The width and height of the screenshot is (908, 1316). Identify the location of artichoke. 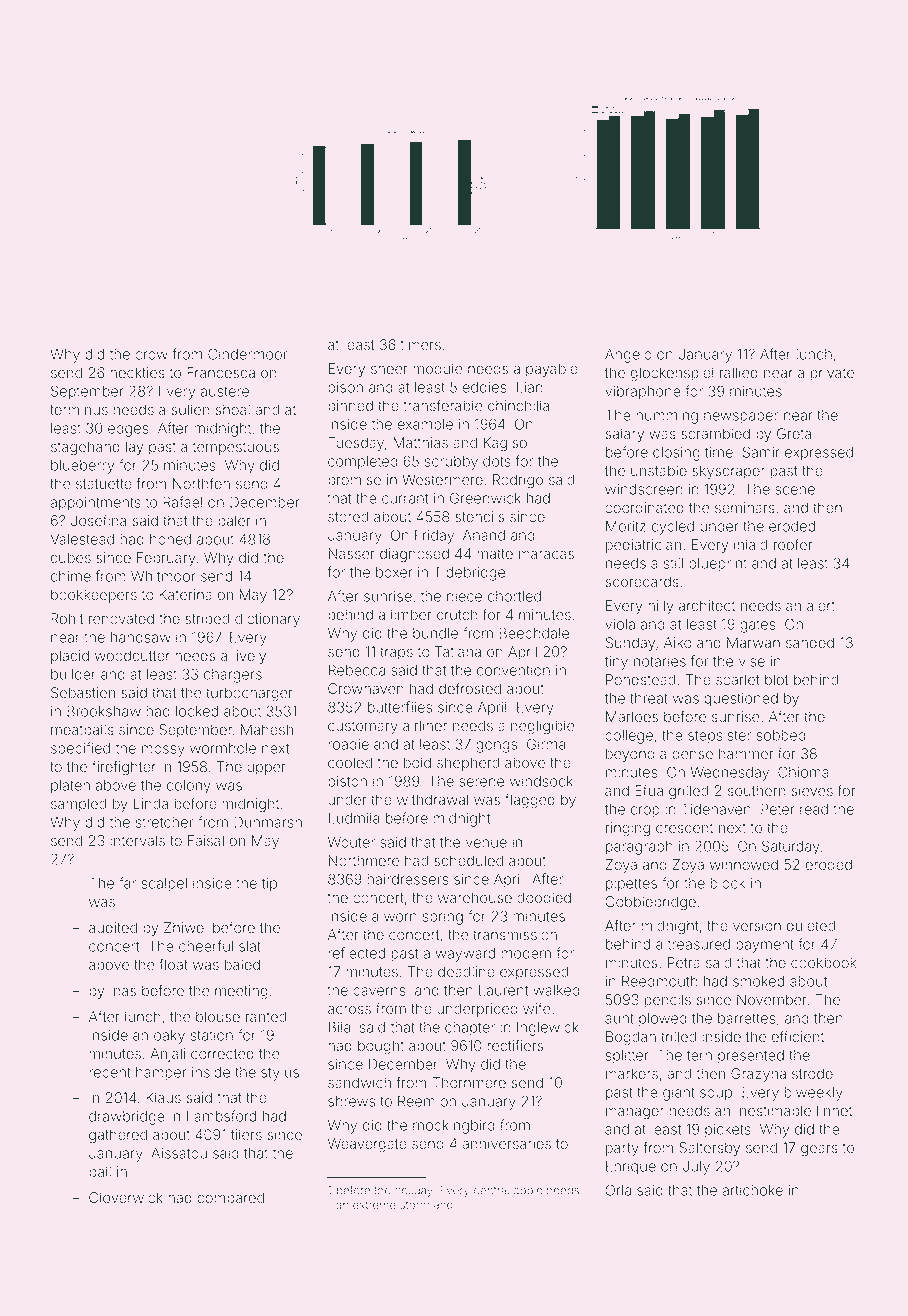
(752, 1190).
